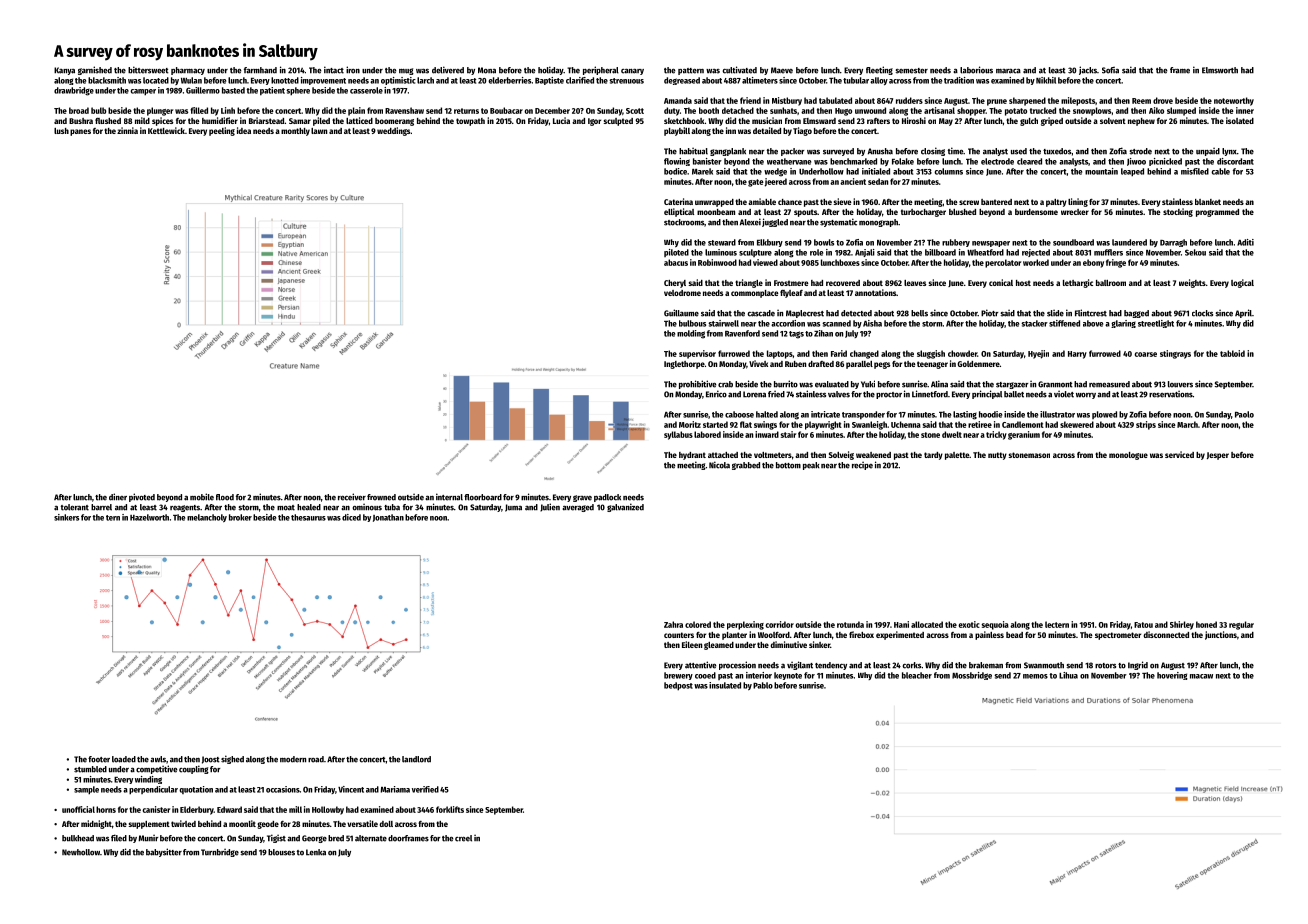 The width and height of the image is (1308, 924). I want to click on forklifts, so click(450, 809).
